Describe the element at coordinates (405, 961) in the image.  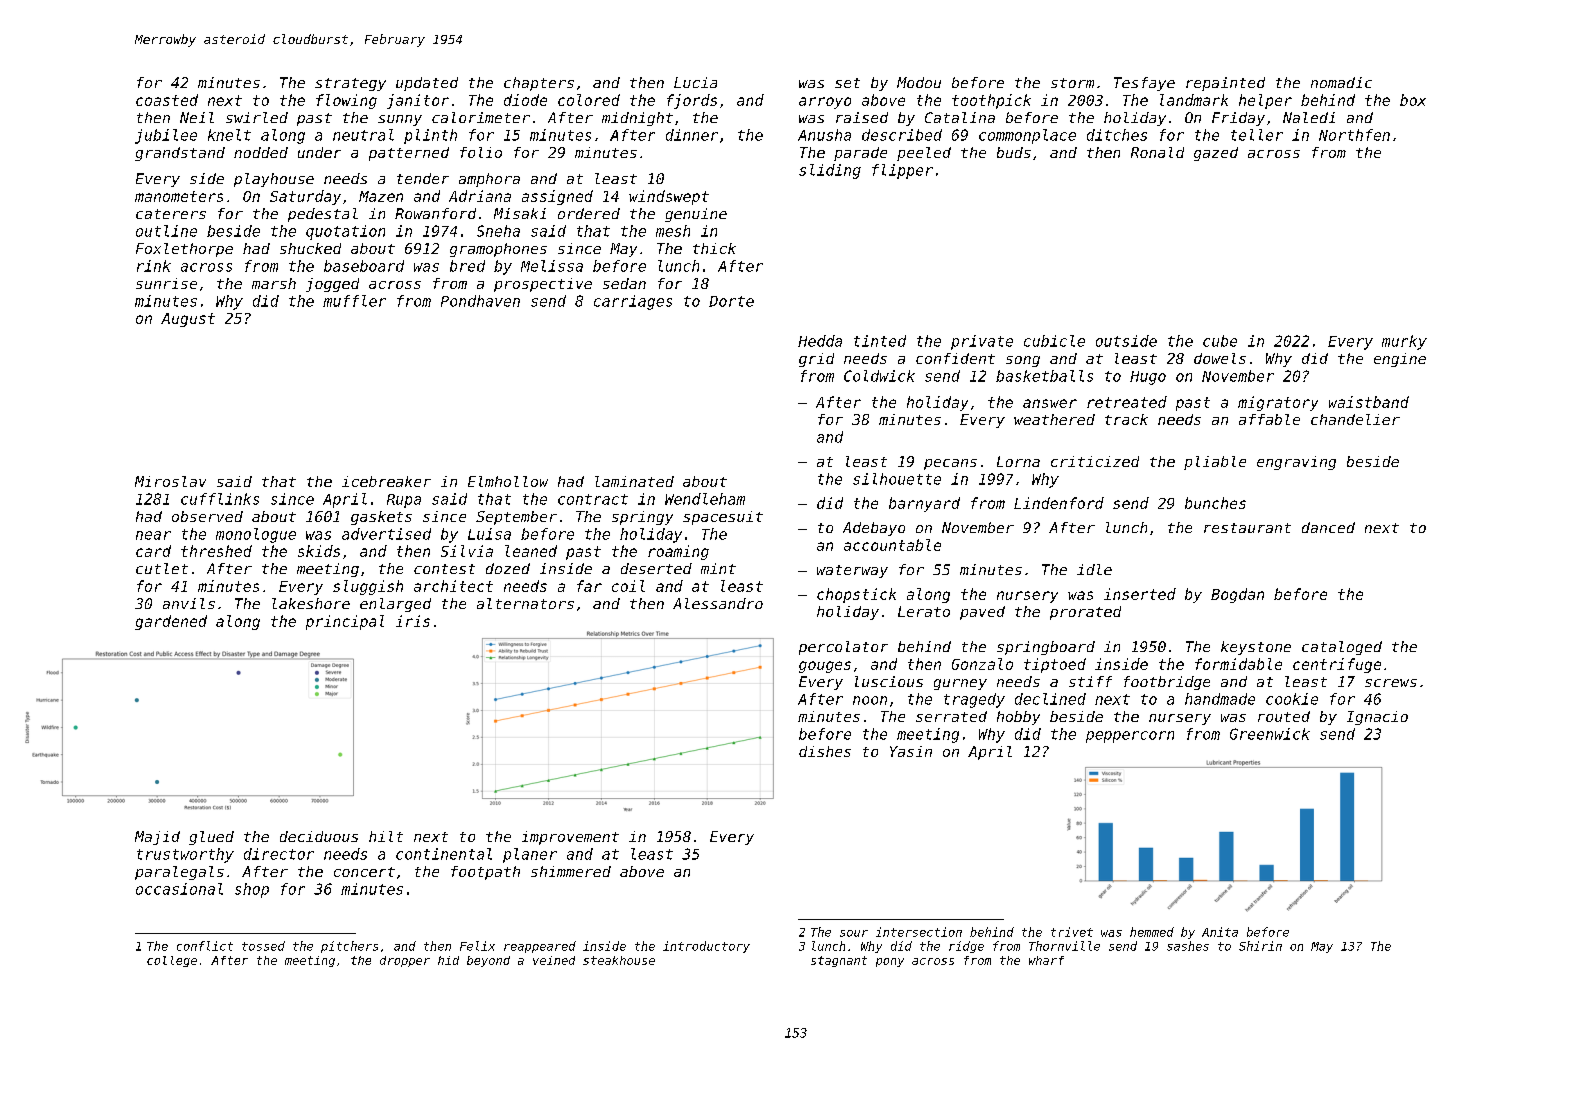
I see `dropper` at that location.
